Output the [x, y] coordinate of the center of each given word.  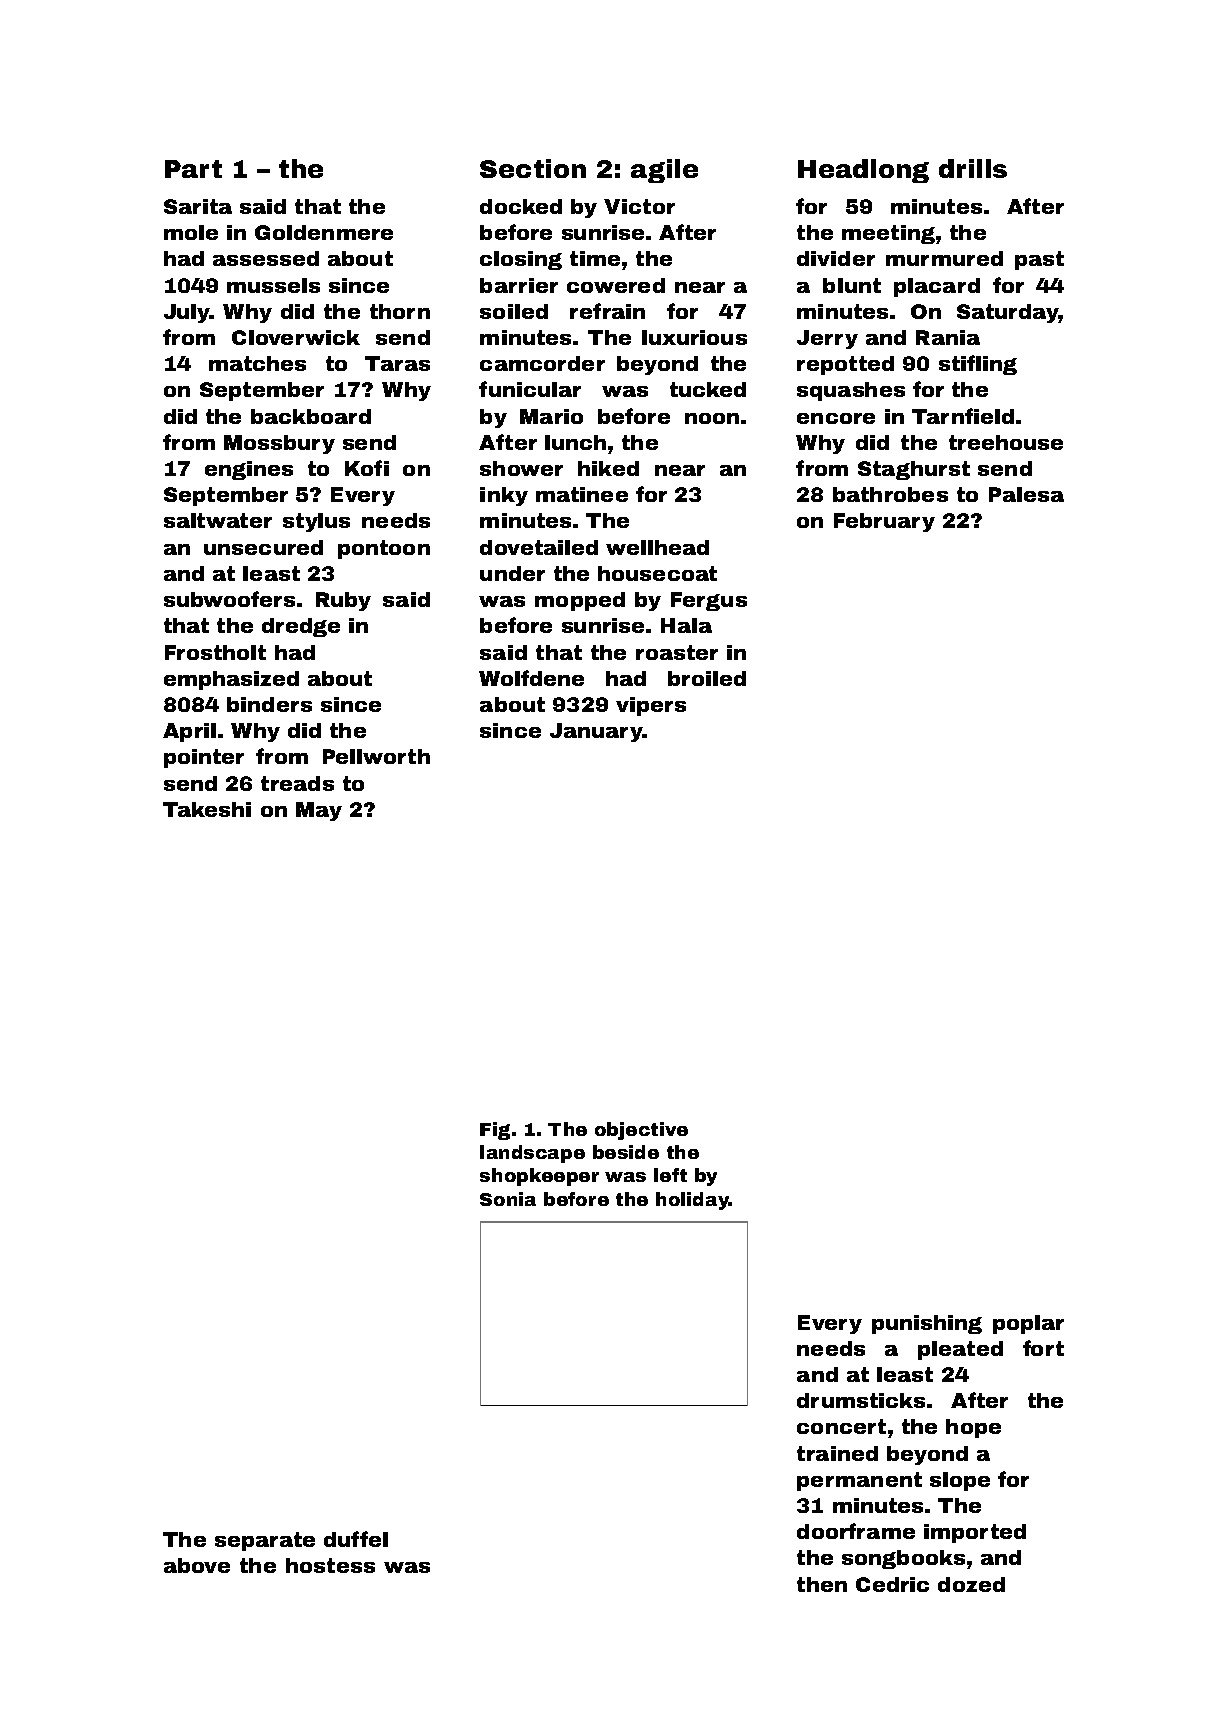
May [319, 811]
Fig [495, 1131]
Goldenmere [324, 232]
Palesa [1026, 494]
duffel [356, 1539]
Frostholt [215, 652]
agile [664, 171]
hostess [330, 1565]
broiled [707, 678]
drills [973, 168]
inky [504, 496]
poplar [1028, 1324]
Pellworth [376, 756]
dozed [971, 1584]
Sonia [508, 1199]
